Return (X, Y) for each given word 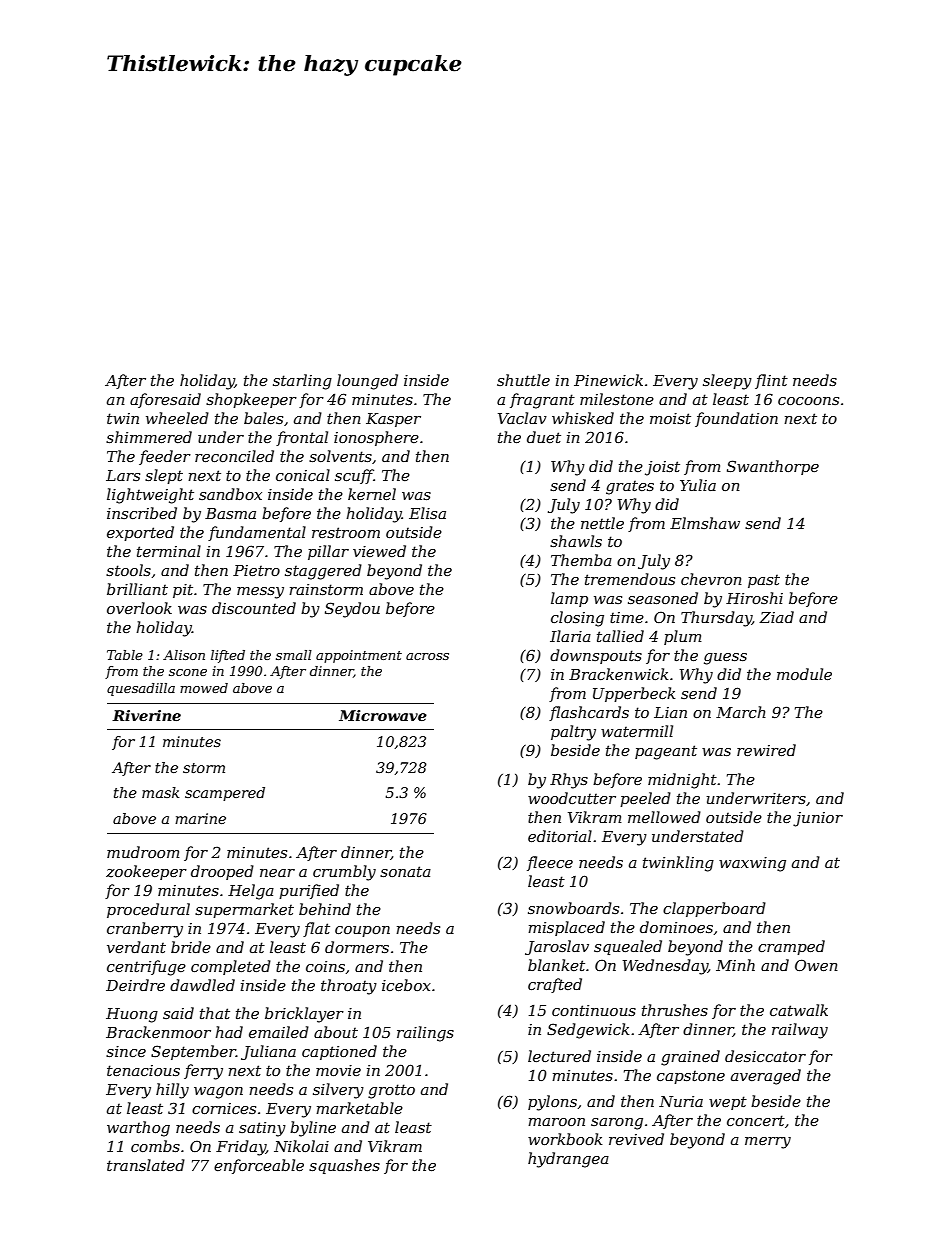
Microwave (383, 715)
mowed (204, 688)
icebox (406, 985)
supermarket (244, 910)
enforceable (259, 1166)
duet (544, 437)
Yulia (698, 485)
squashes (344, 1166)
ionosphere (376, 438)
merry (768, 1143)
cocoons (808, 401)
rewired (766, 750)
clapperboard (714, 909)
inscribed (142, 513)
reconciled (234, 456)
